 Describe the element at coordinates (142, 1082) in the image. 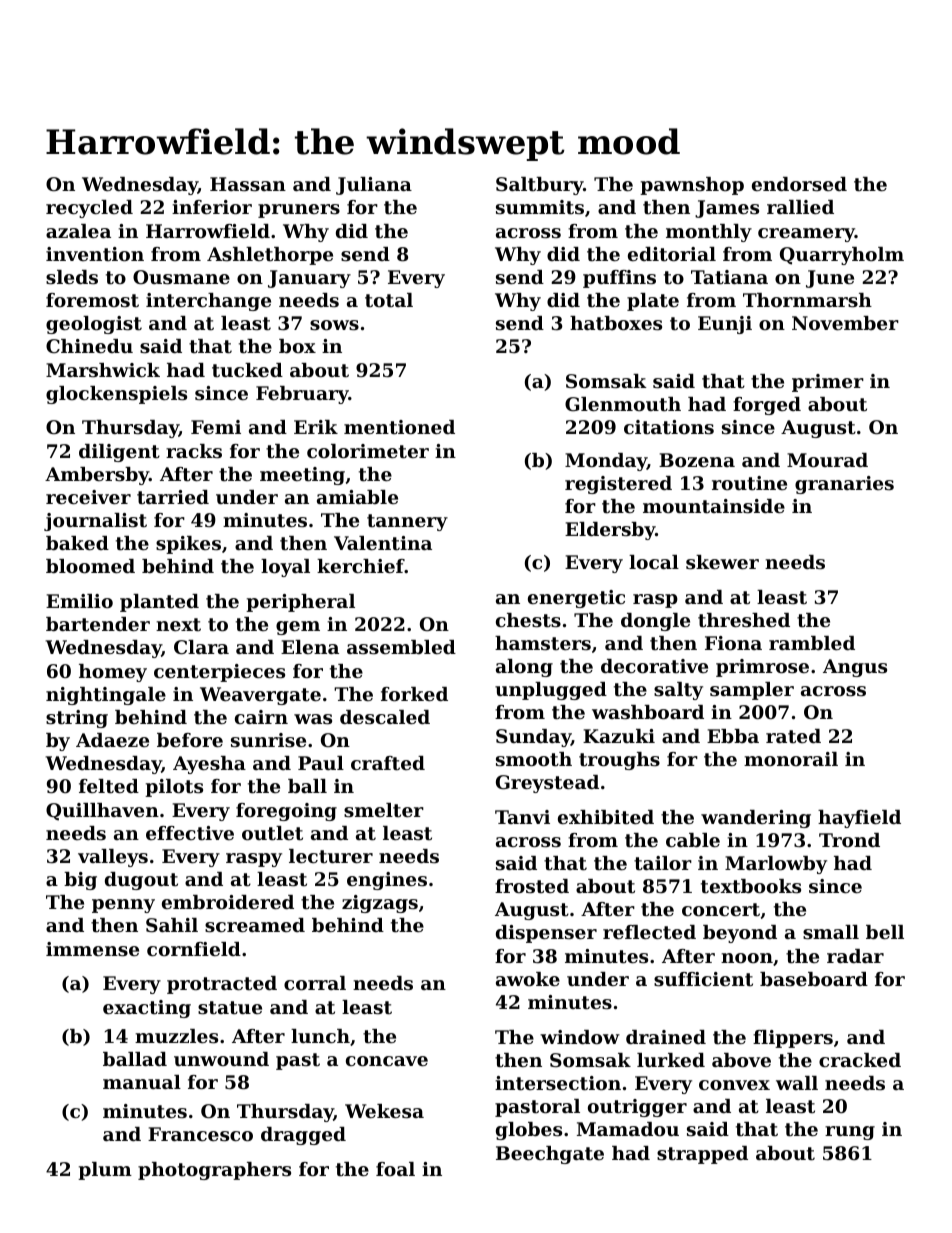

I see `manual` at that location.
